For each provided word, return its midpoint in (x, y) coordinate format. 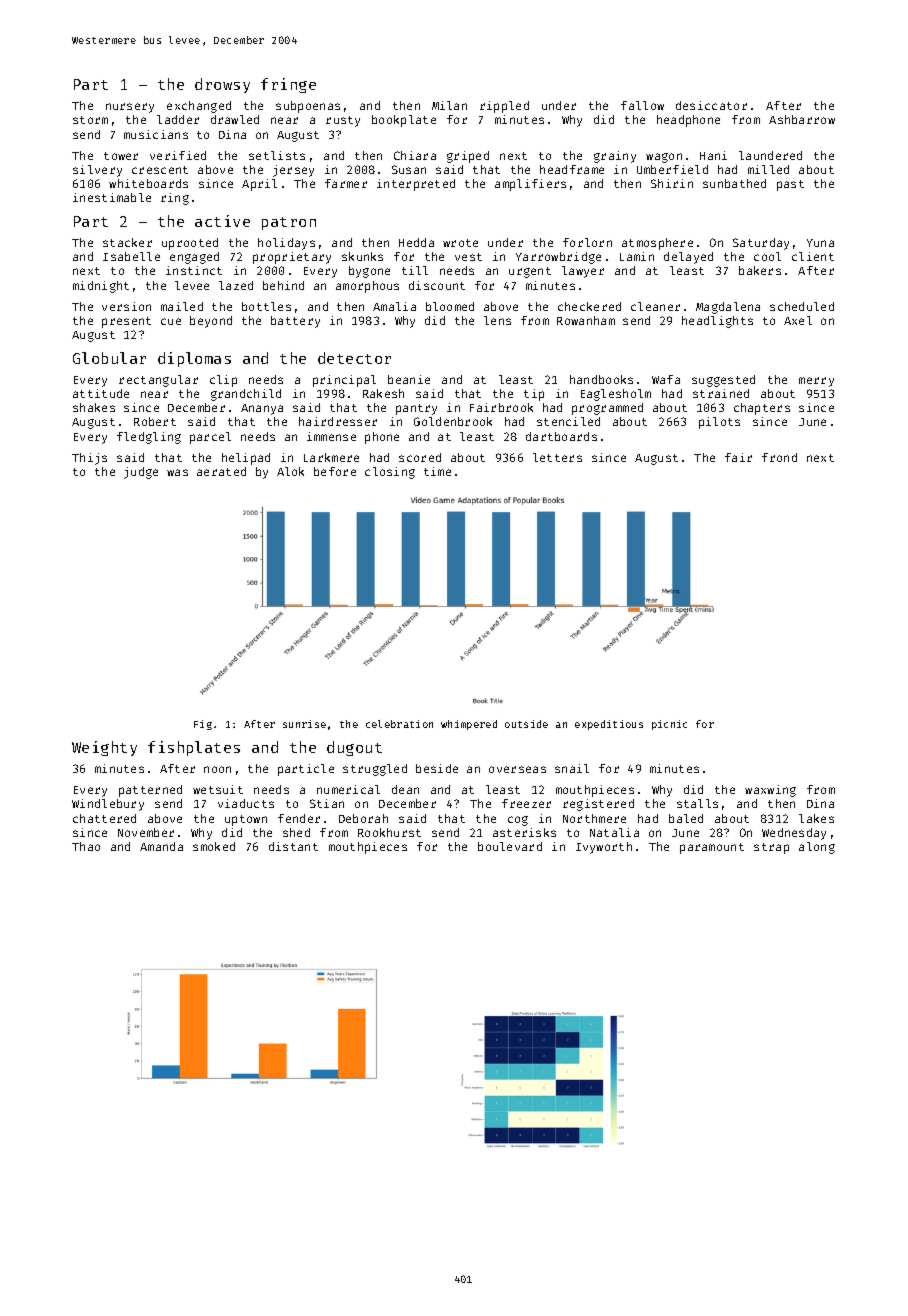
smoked (214, 846)
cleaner (655, 306)
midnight (101, 287)
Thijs (89, 459)
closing (390, 473)
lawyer (583, 272)
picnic (669, 725)
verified (178, 155)
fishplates (194, 748)
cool (767, 256)
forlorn (587, 242)
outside (526, 724)
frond (779, 457)
